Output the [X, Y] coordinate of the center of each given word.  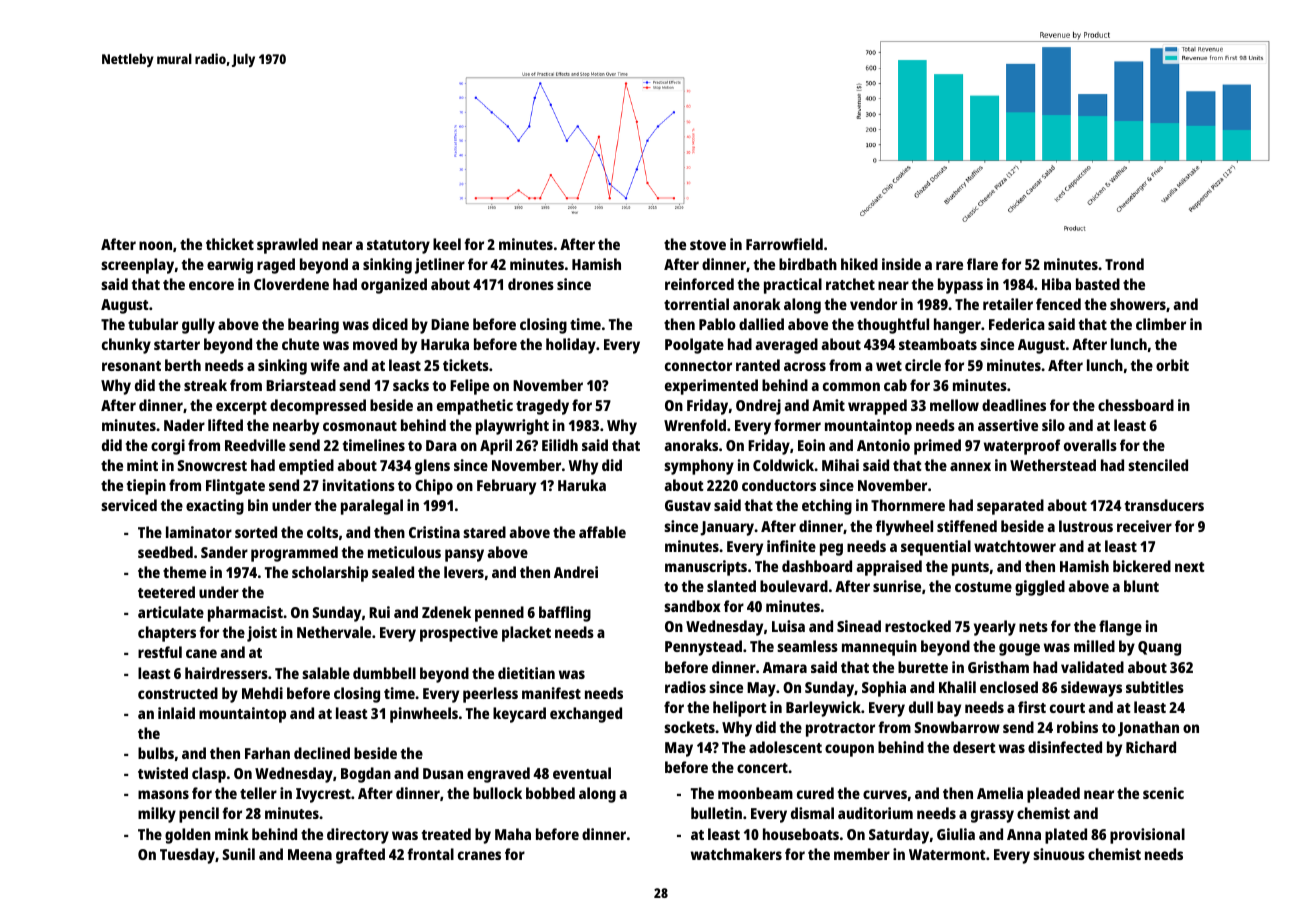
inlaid [176, 713]
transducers [1164, 505]
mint [142, 465]
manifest [551, 693]
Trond [1124, 264]
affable [602, 532]
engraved [498, 775]
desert [974, 747]
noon [155, 245]
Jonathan [1148, 729]
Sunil [238, 854]
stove [708, 245]
